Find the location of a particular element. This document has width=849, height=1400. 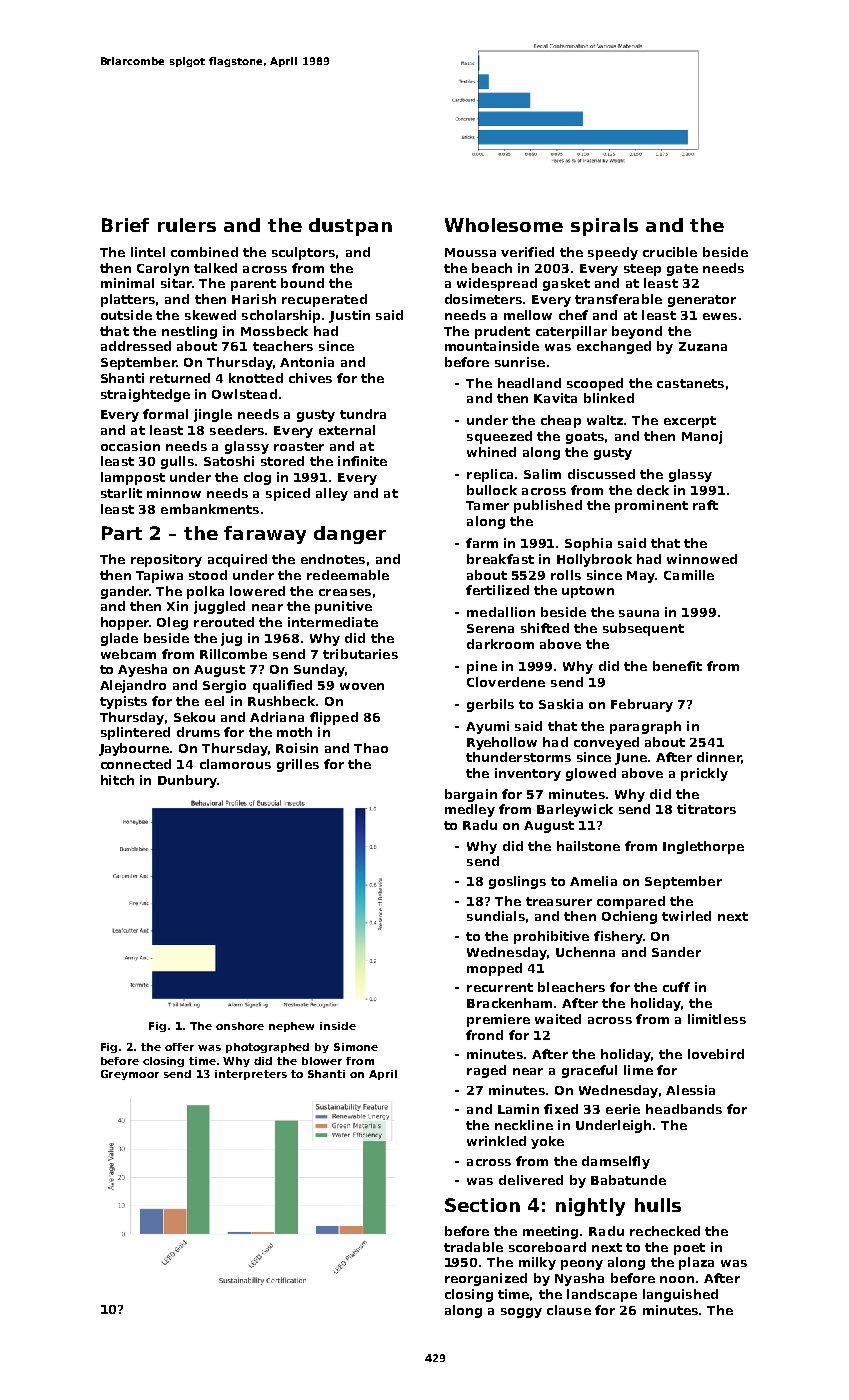

Moussa is located at coordinates (470, 252).
